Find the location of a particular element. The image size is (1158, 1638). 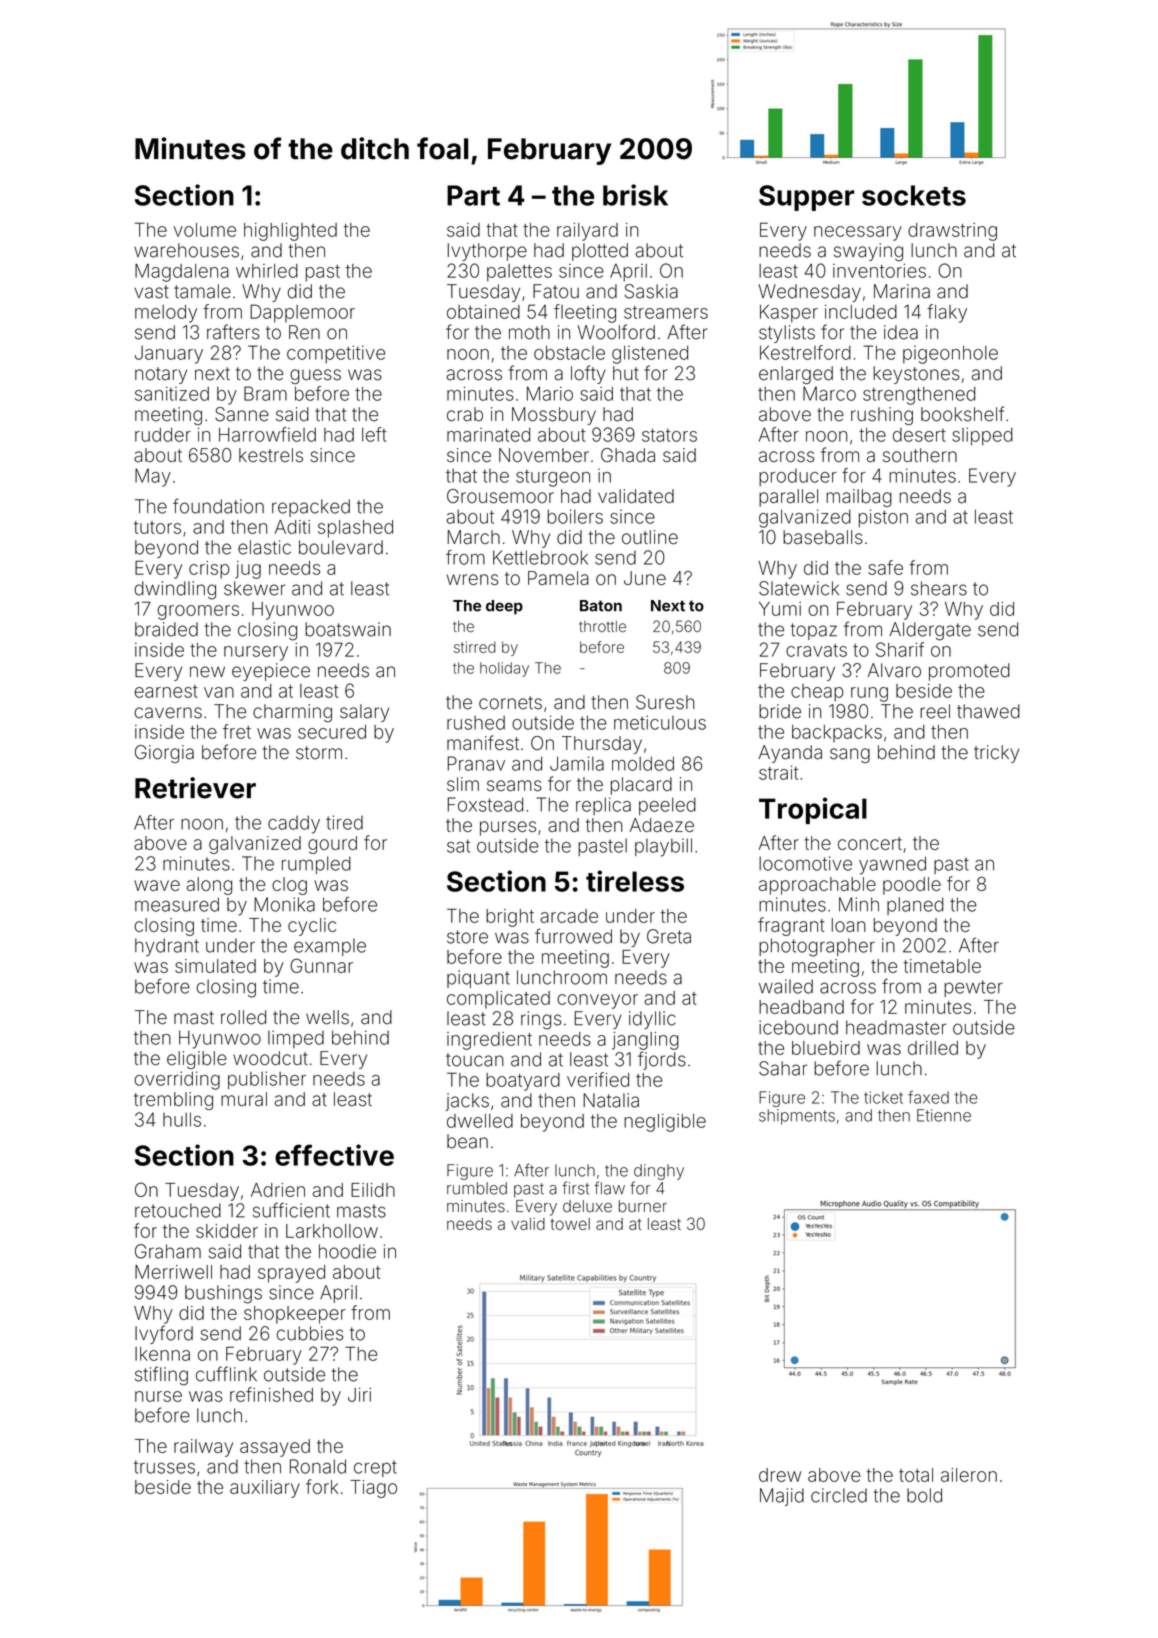

parallel is located at coordinates (788, 498).
